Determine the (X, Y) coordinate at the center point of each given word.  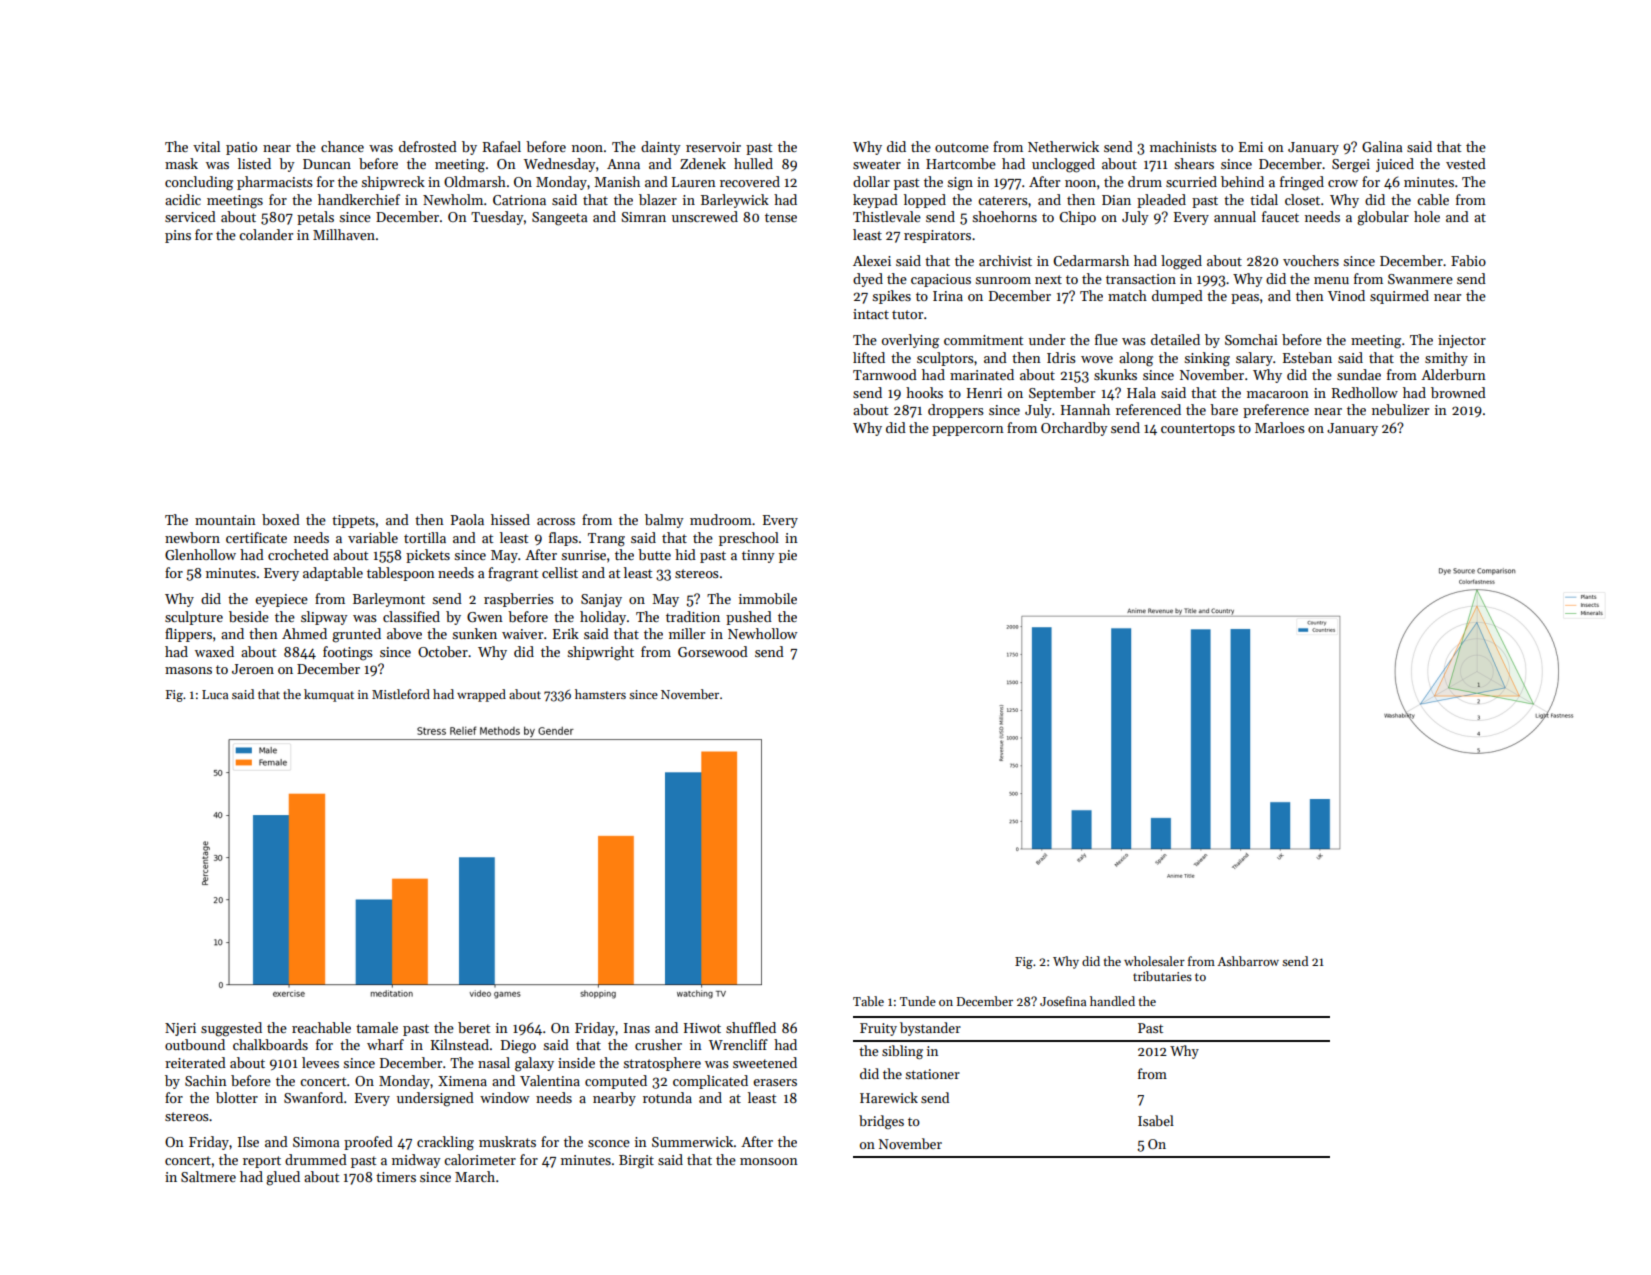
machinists (1183, 146)
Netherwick (1063, 146)
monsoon (769, 1161)
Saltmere (208, 1176)
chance (342, 146)
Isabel (1156, 1120)
